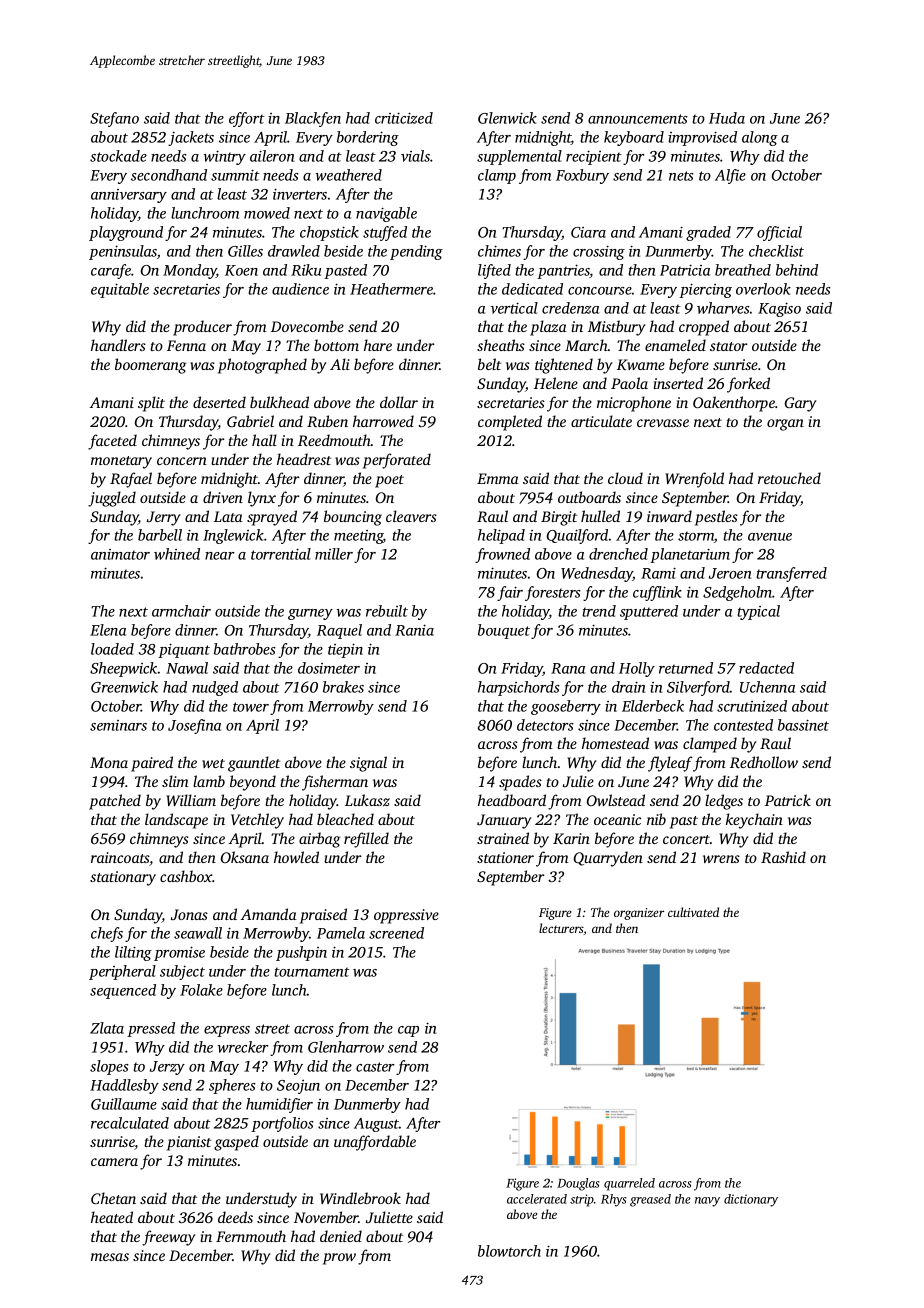 The image size is (924, 1308). What do you see at coordinates (168, 1238) in the screenshot?
I see `freeway` at bounding box center [168, 1238].
